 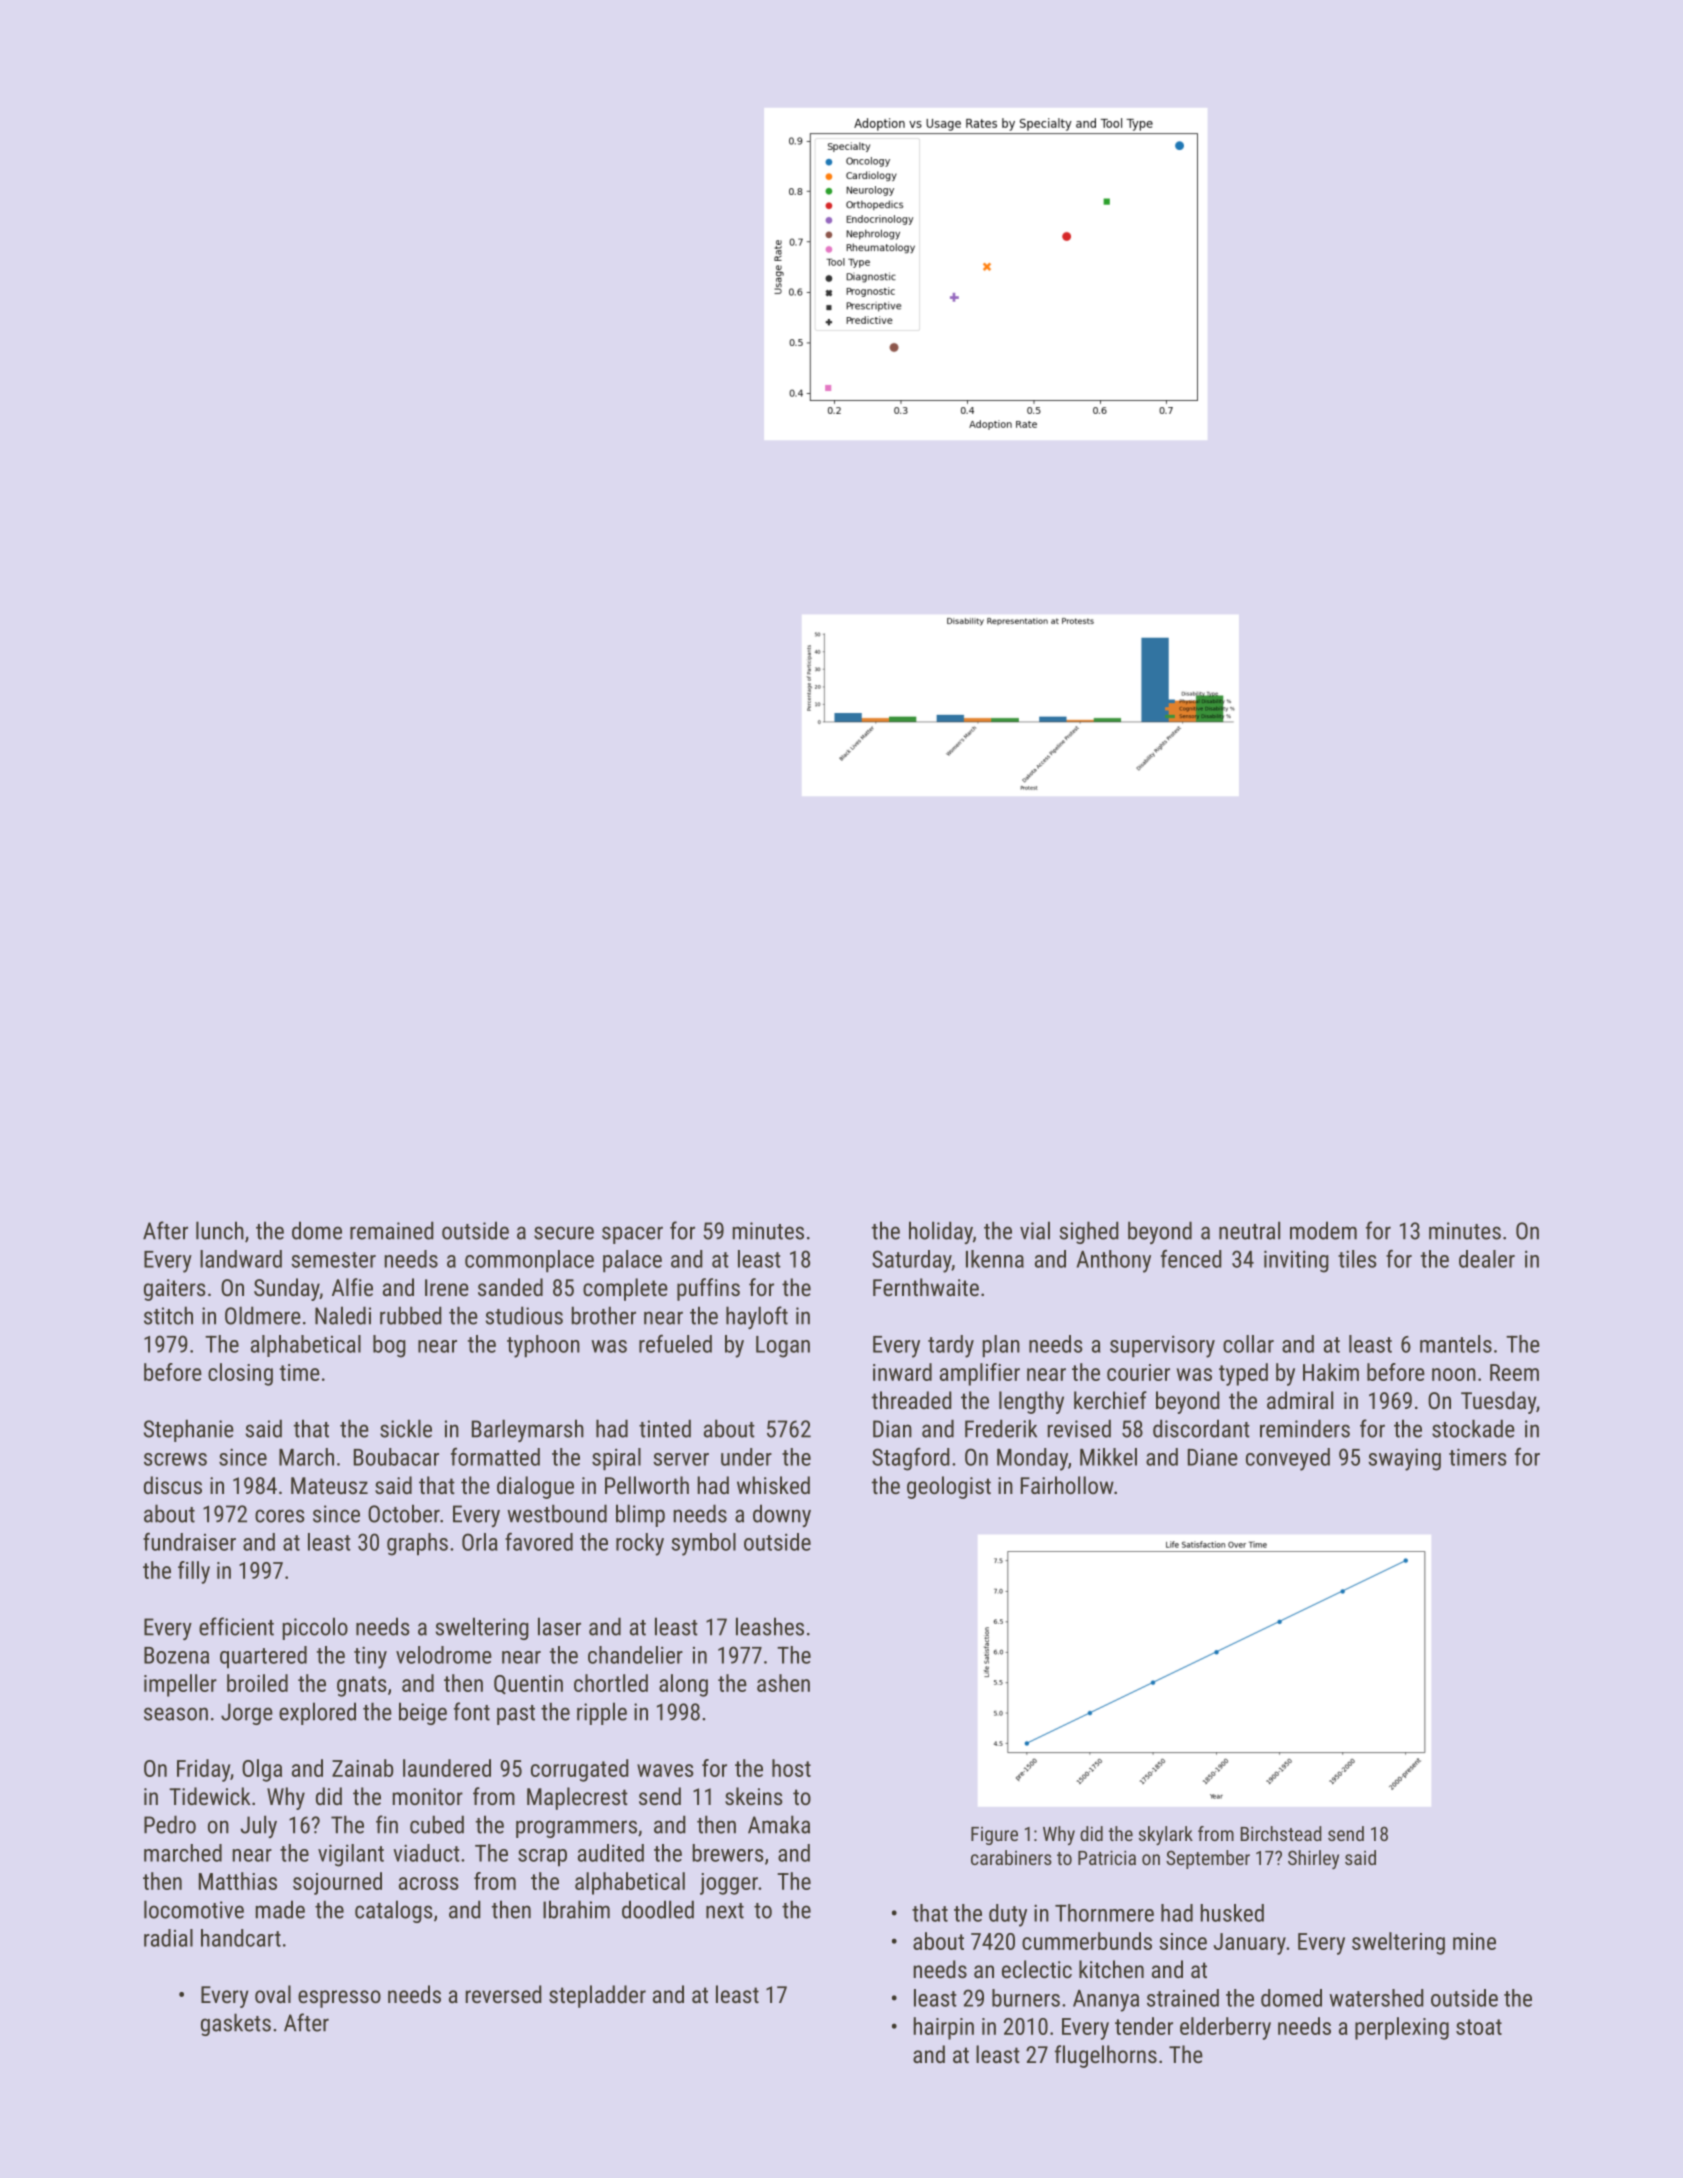 What do you see at coordinates (220, 1230) in the screenshot?
I see `lunch` at bounding box center [220, 1230].
